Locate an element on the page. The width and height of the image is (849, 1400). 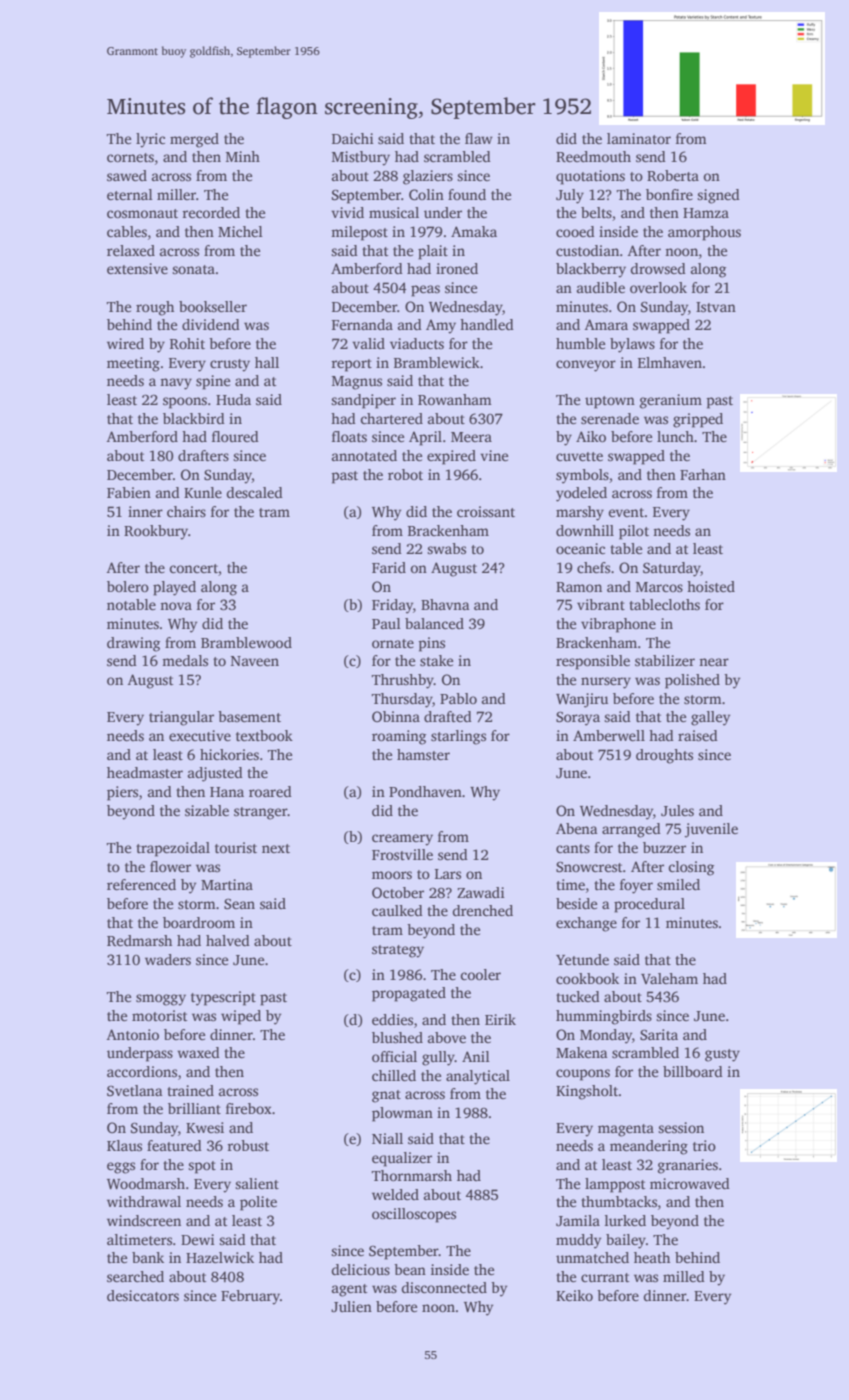
Minh is located at coordinates (243, 156).
